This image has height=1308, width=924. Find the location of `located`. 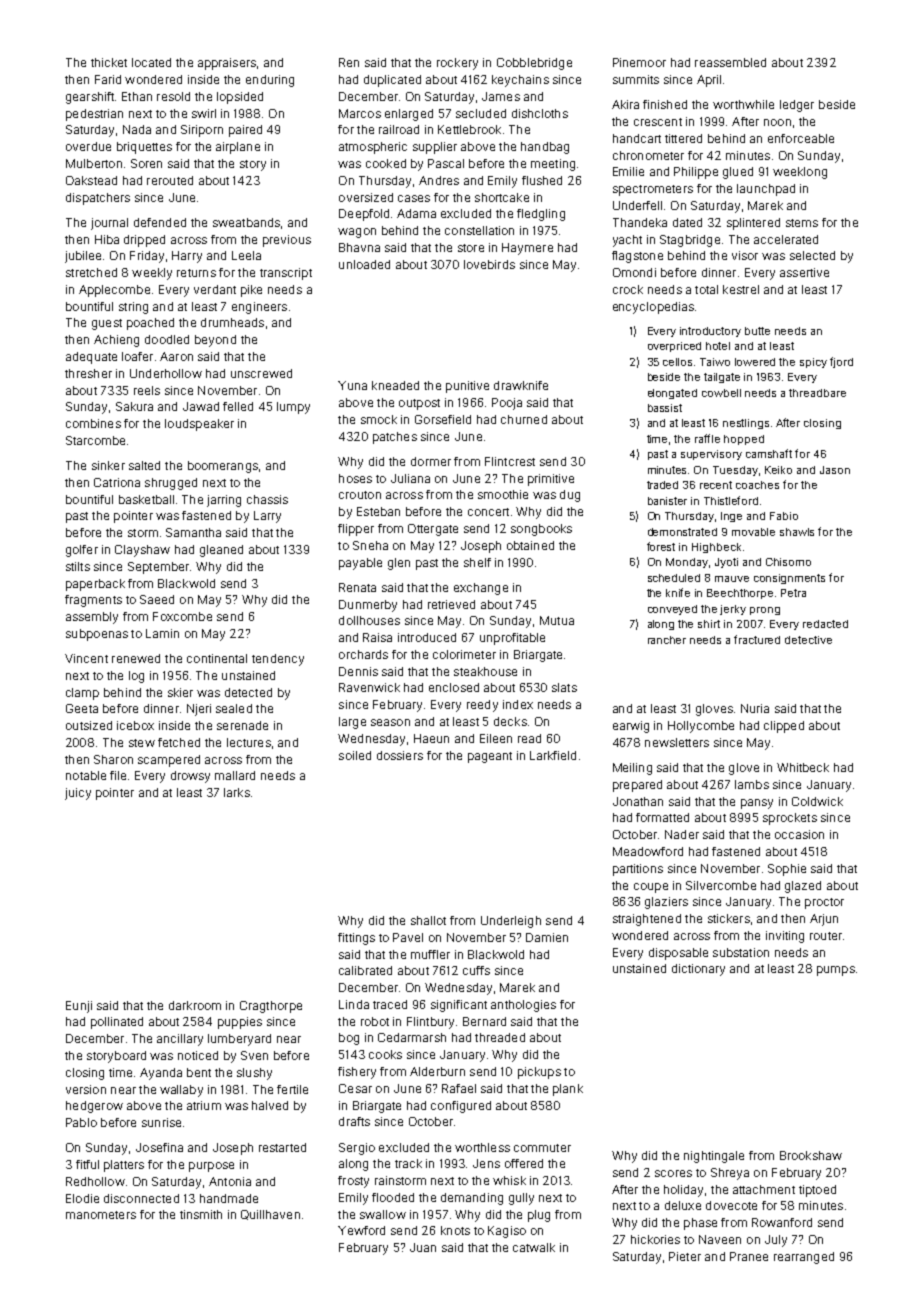

located is located at coordinates (151, 62).
